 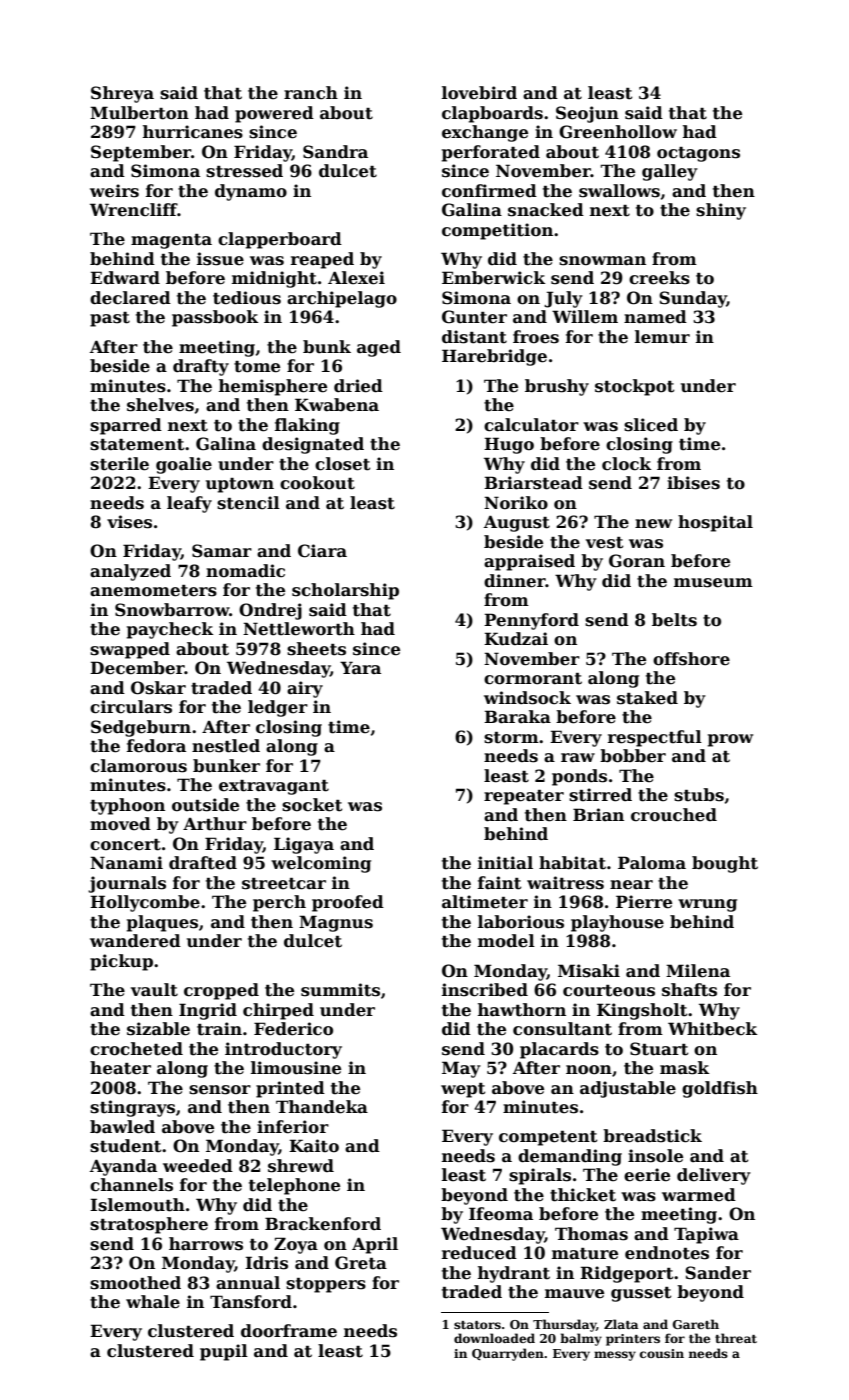 What do you see at coordinates (356, 278) in the screenshot?
I see `Alexei` at bounding box center [356, 278].
